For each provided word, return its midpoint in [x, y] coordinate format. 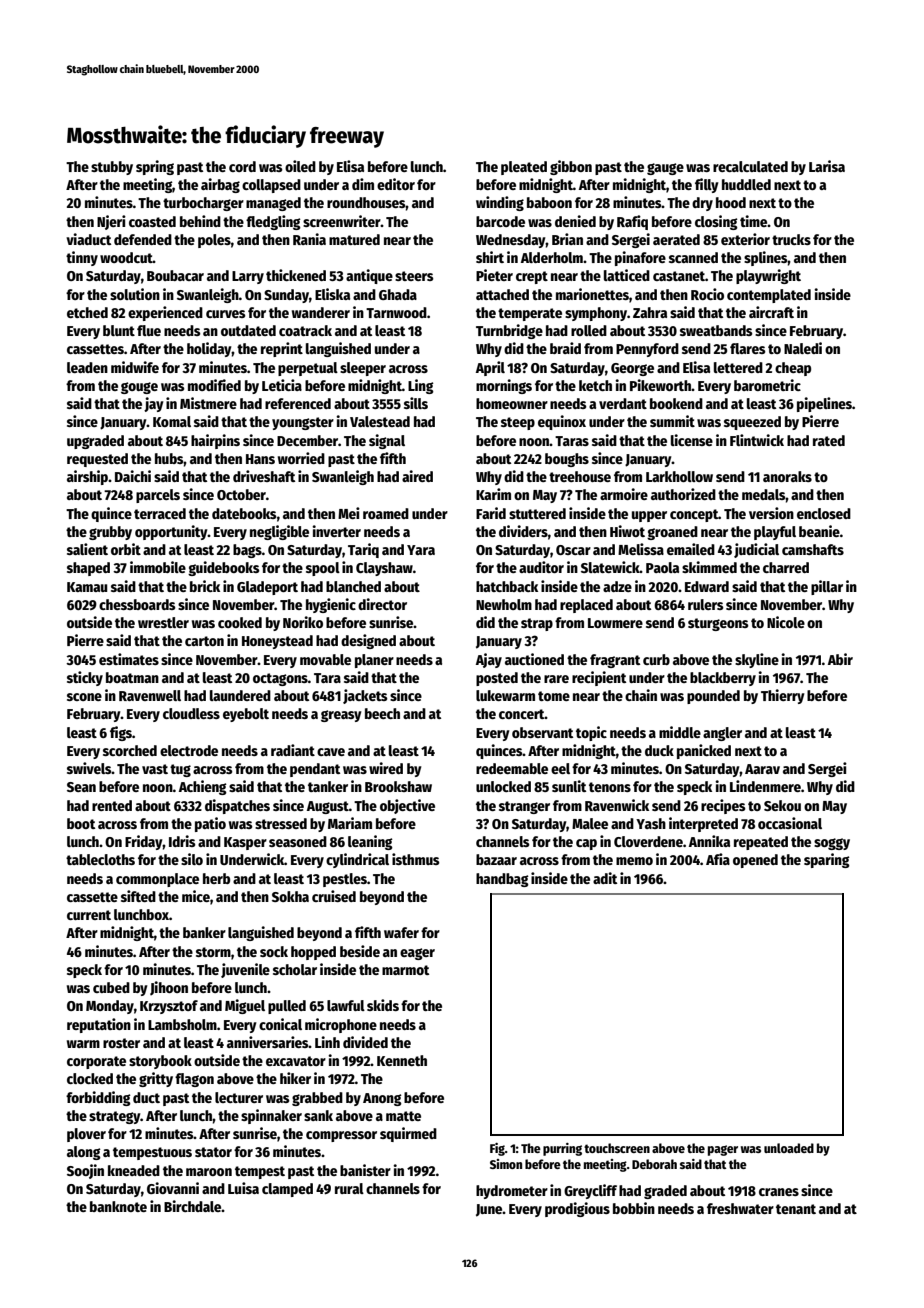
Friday [144, 842]
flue [149, 330]
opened [755, 861]
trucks [791, 239]
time [754, 221]
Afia [718, 859]
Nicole [786, 622]
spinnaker [271, 1116]
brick [205, 586]
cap [586, 844]
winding [500, 203]
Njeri [111, 222]
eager [417, 954]
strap [537, 624]
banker [204, 932]
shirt [490, 257]
